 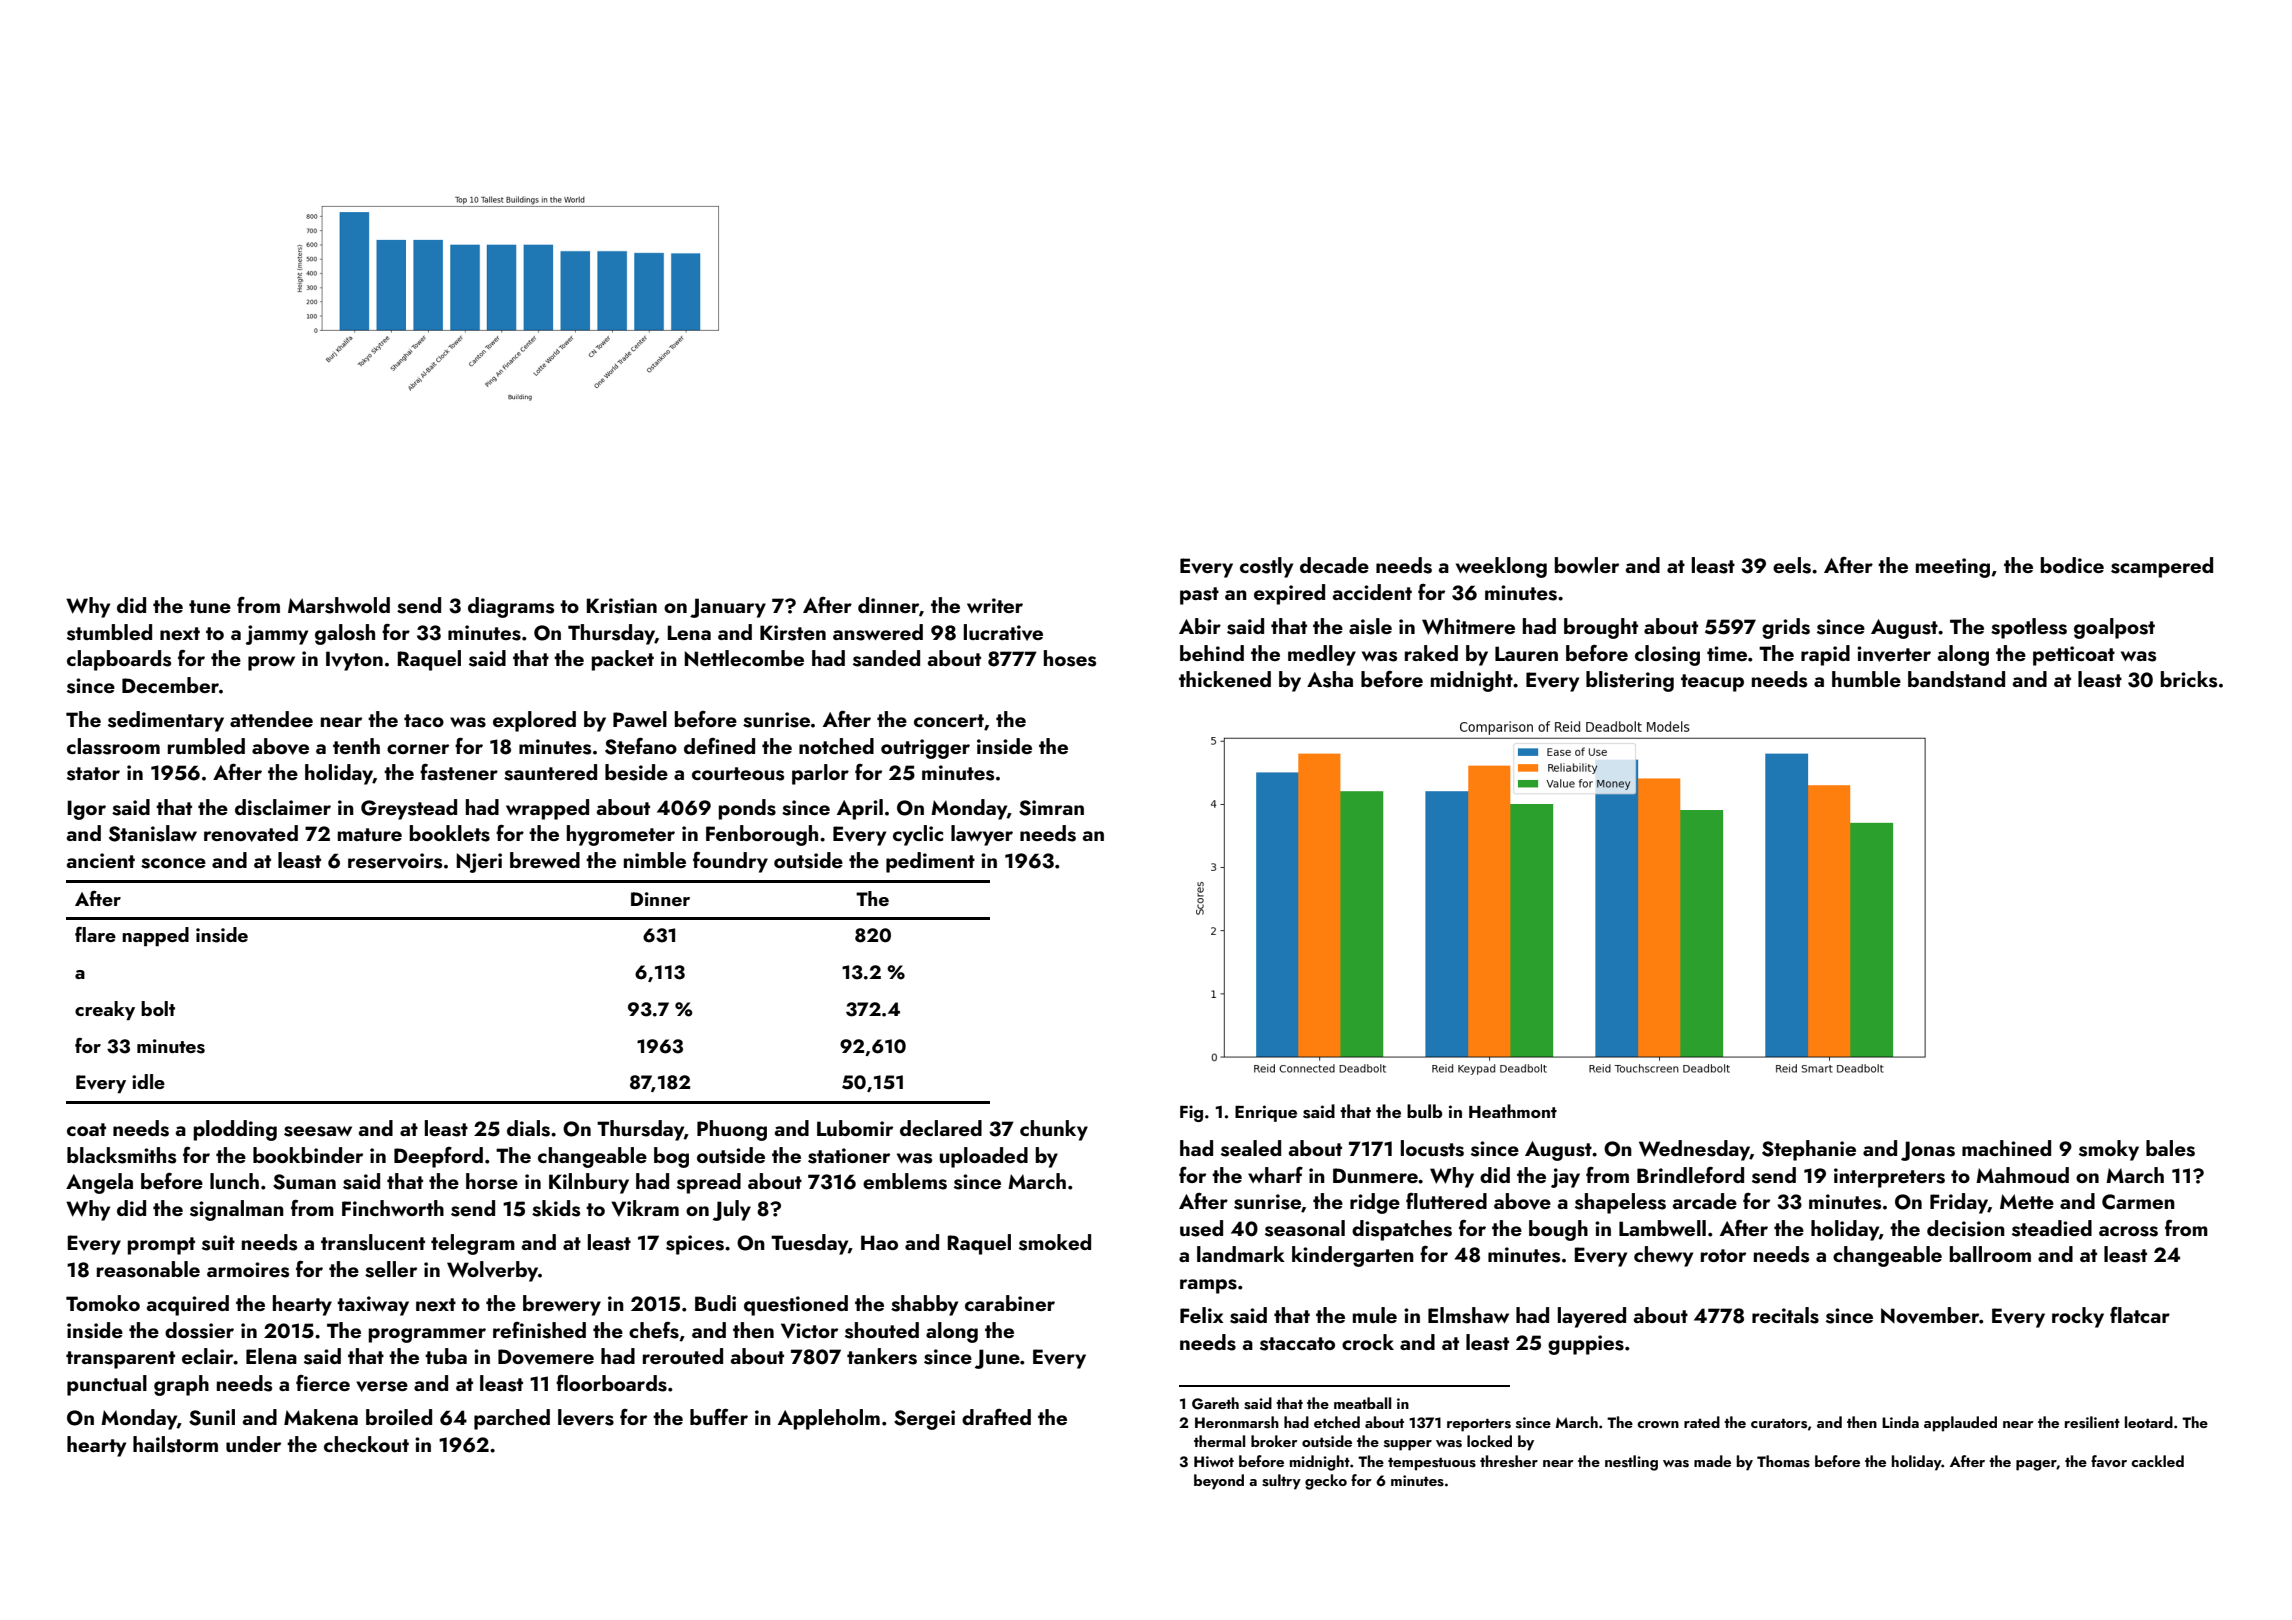 I want to click on Angela, so click(x=99, y=1183).
